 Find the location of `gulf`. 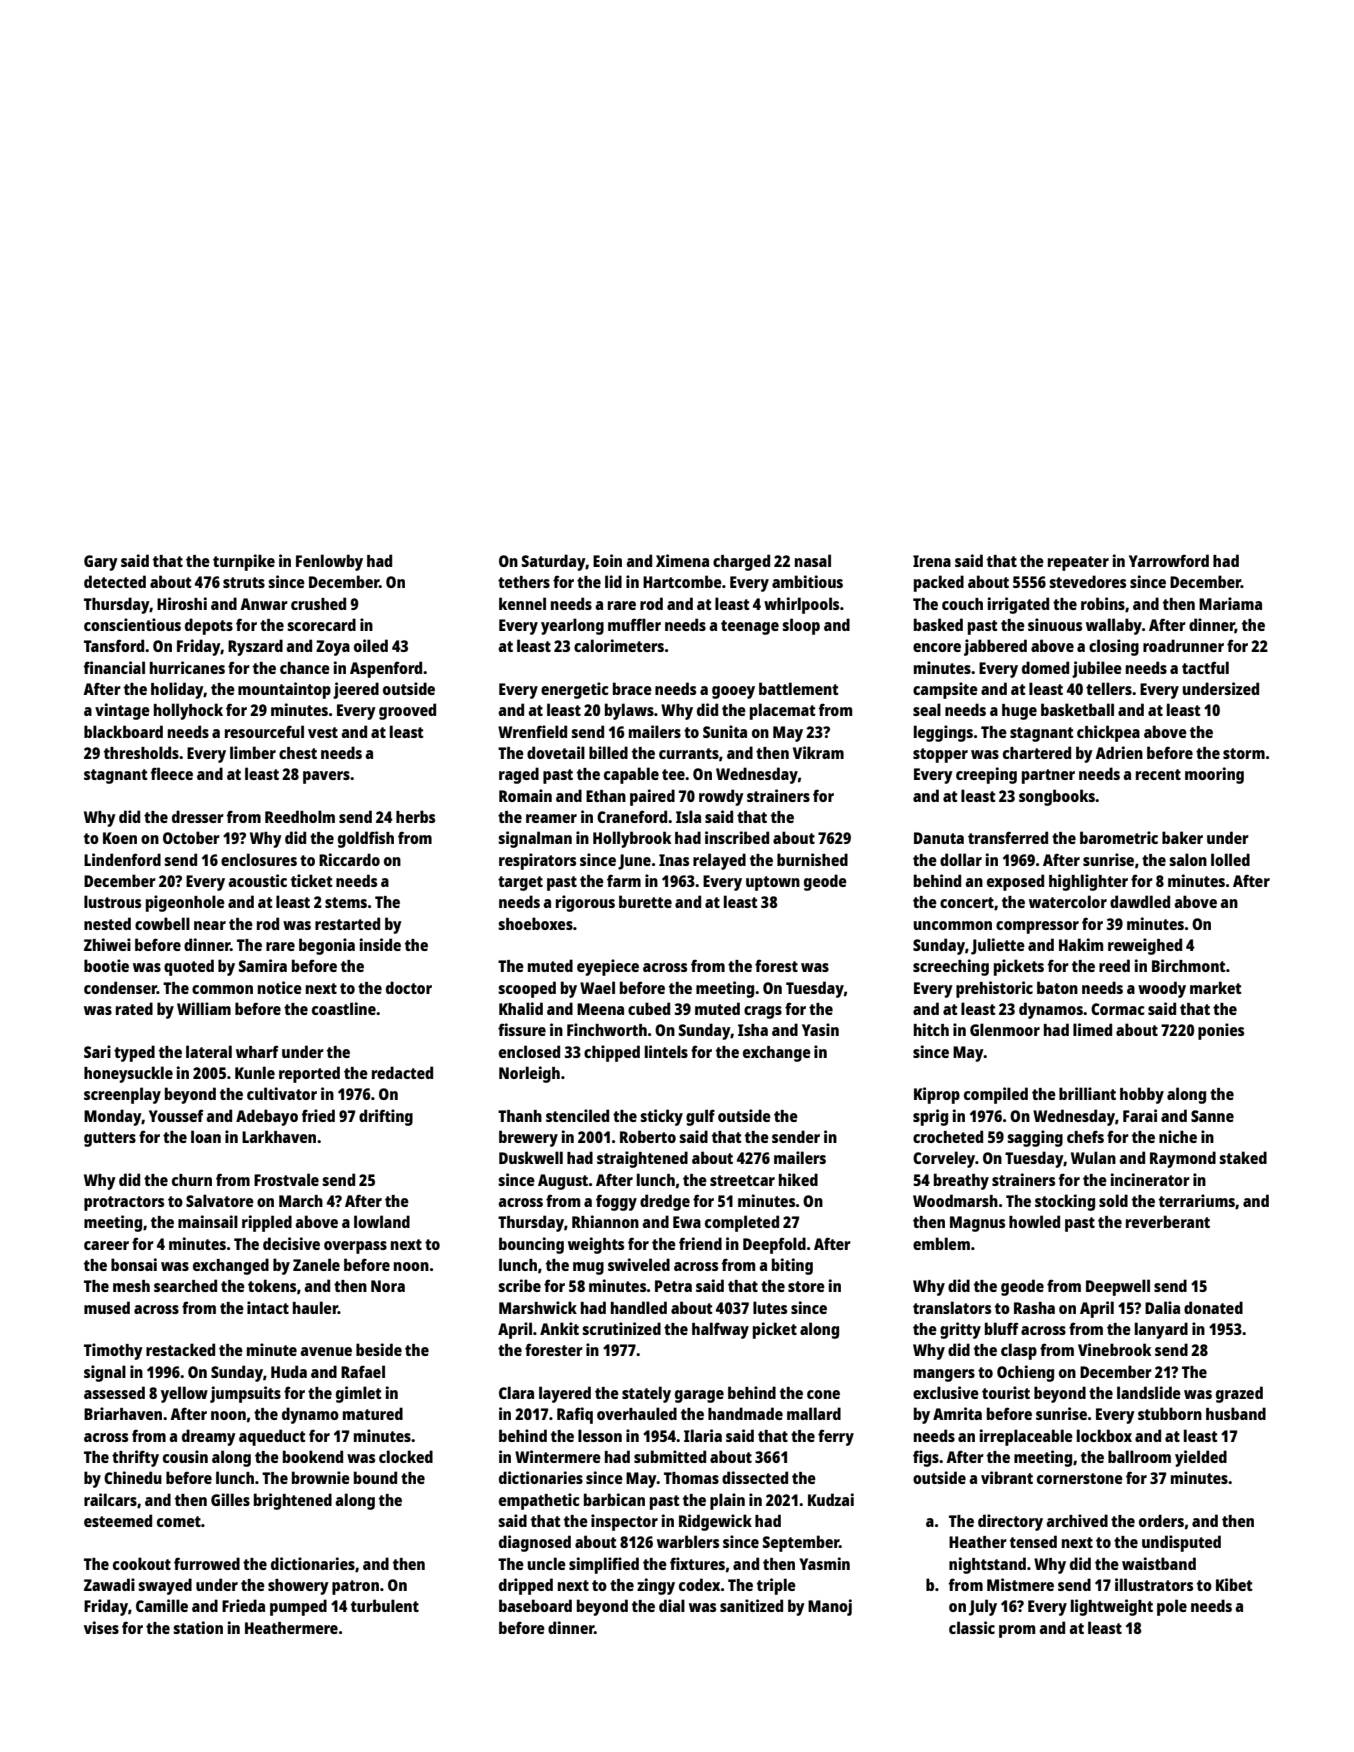

gulf is located at coordinates (700, 1117).
